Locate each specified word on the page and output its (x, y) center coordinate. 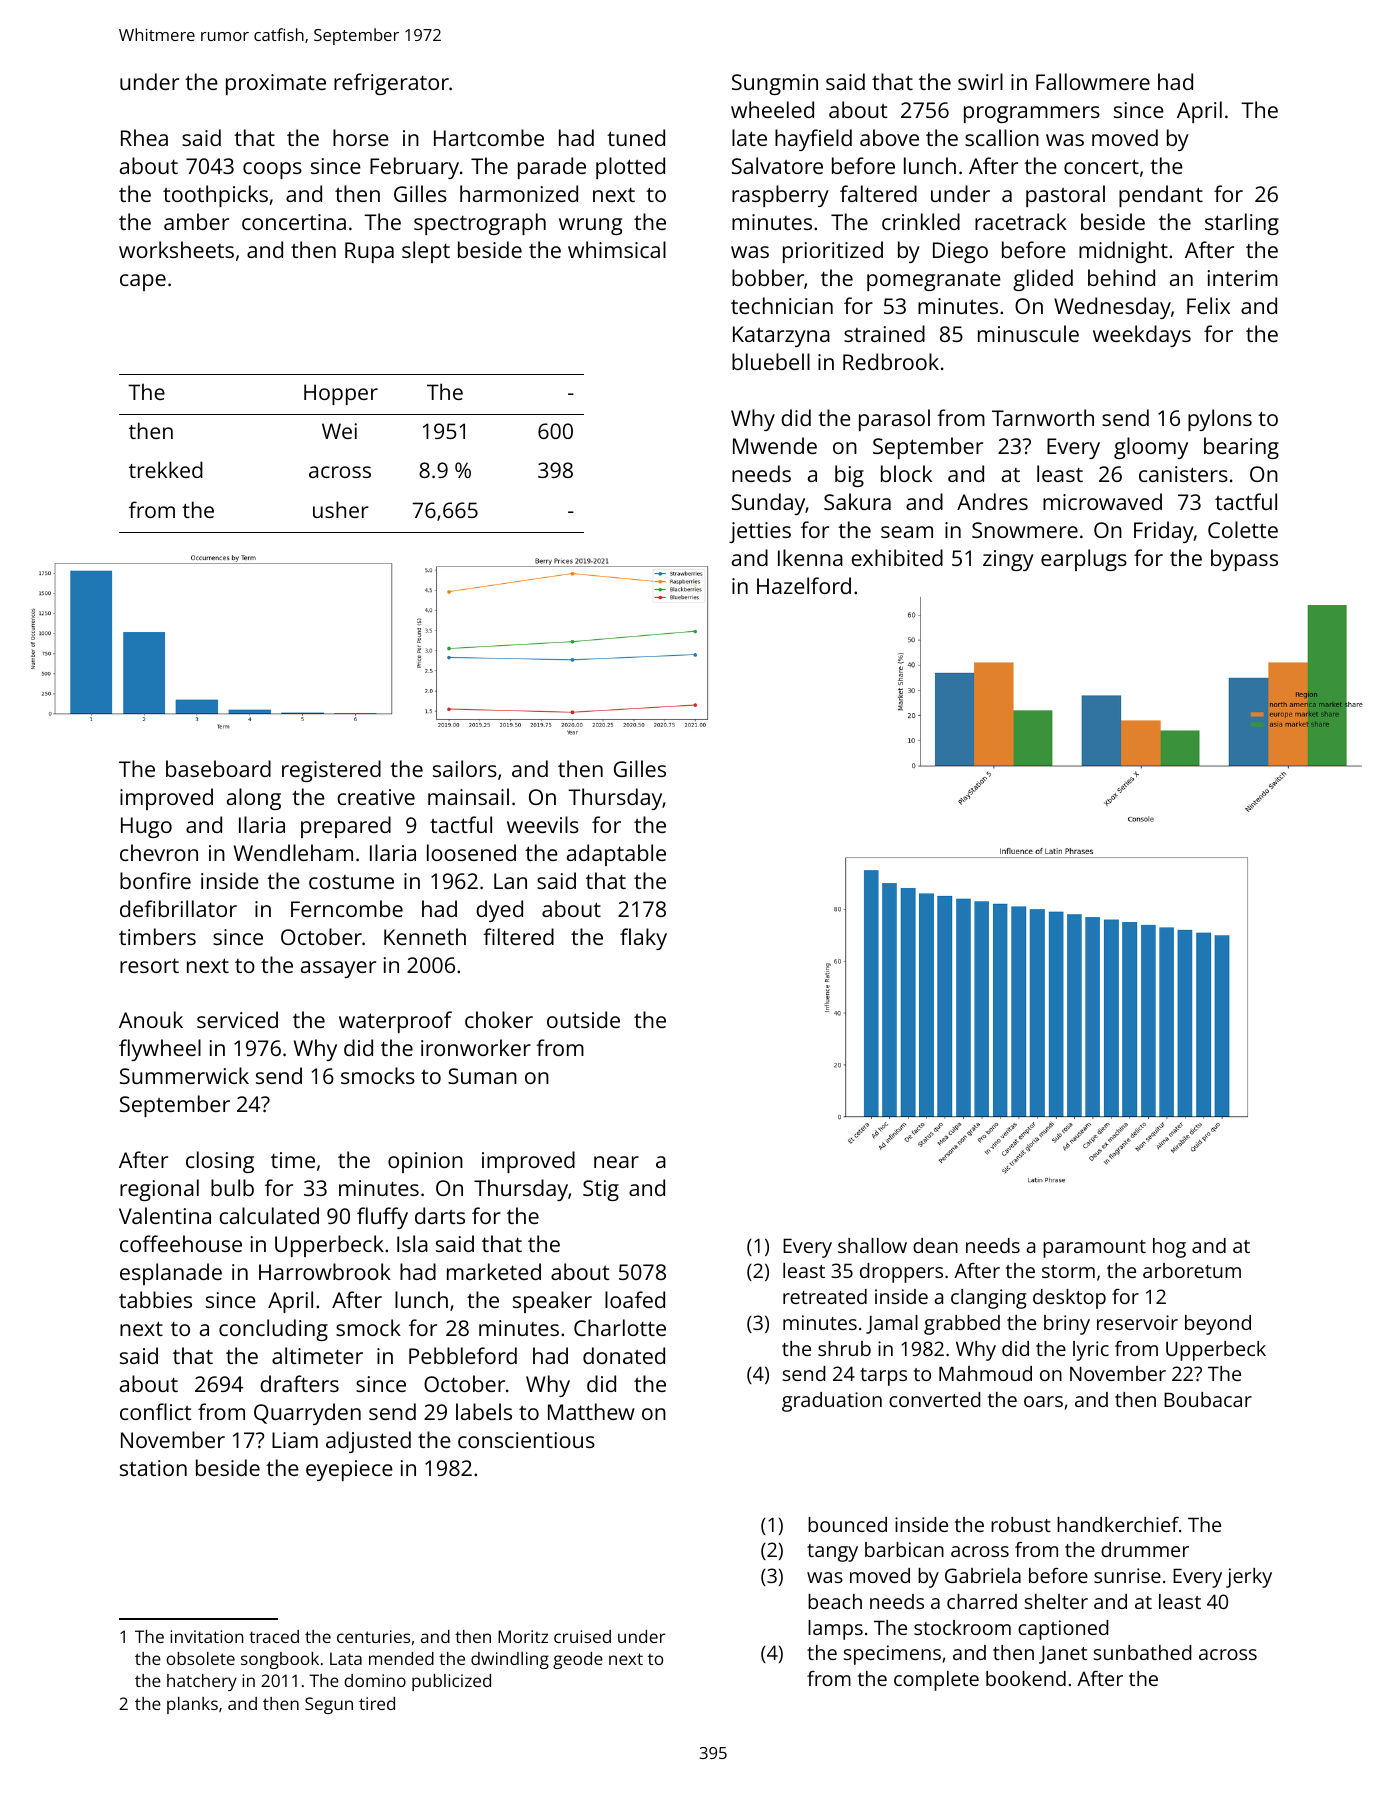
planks (192, 1705)
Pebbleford (463, 1355)
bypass (1244, 560)
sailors (465, 768)
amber (196, 221)
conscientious (526, 1440)
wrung (590, 226)
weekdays (1142, 336)
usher (341, 509)
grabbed (962, 1325)
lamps (835, 1630)
